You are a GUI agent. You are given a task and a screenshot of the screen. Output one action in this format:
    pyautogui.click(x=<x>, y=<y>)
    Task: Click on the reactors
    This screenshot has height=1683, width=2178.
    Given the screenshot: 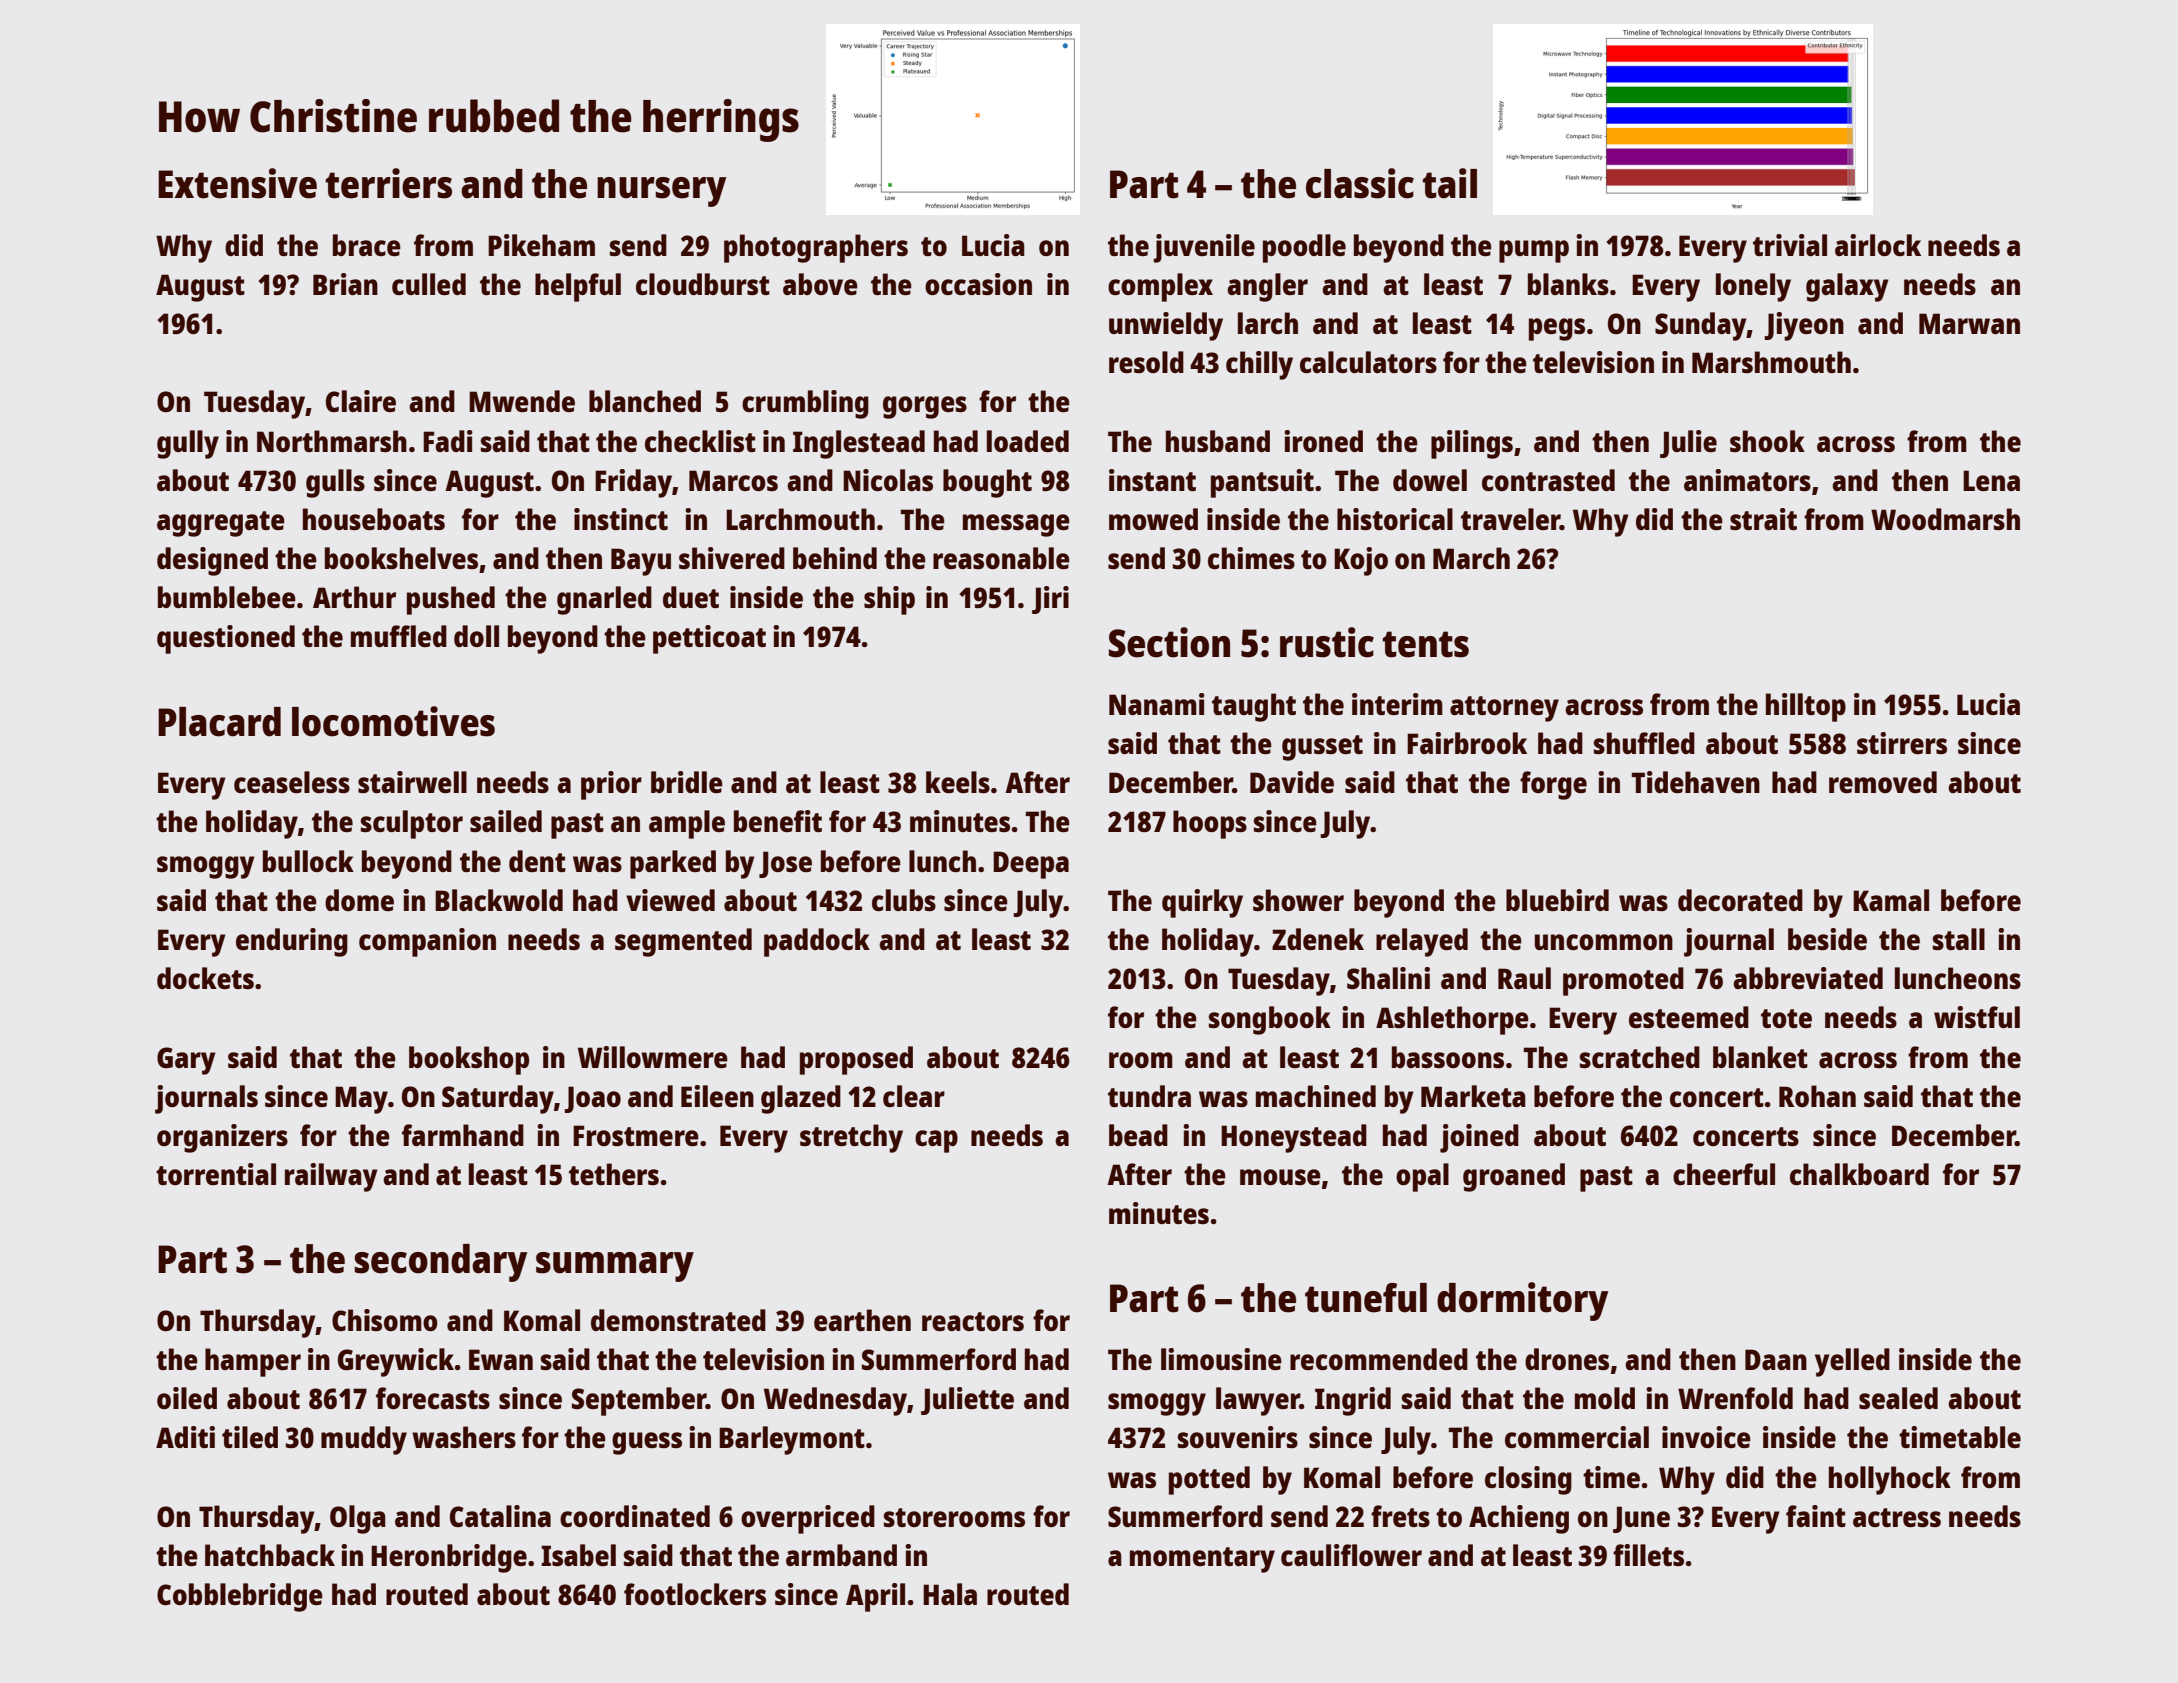 What is the action you would take?
    pyautogui.click(x=973, y=1321)
